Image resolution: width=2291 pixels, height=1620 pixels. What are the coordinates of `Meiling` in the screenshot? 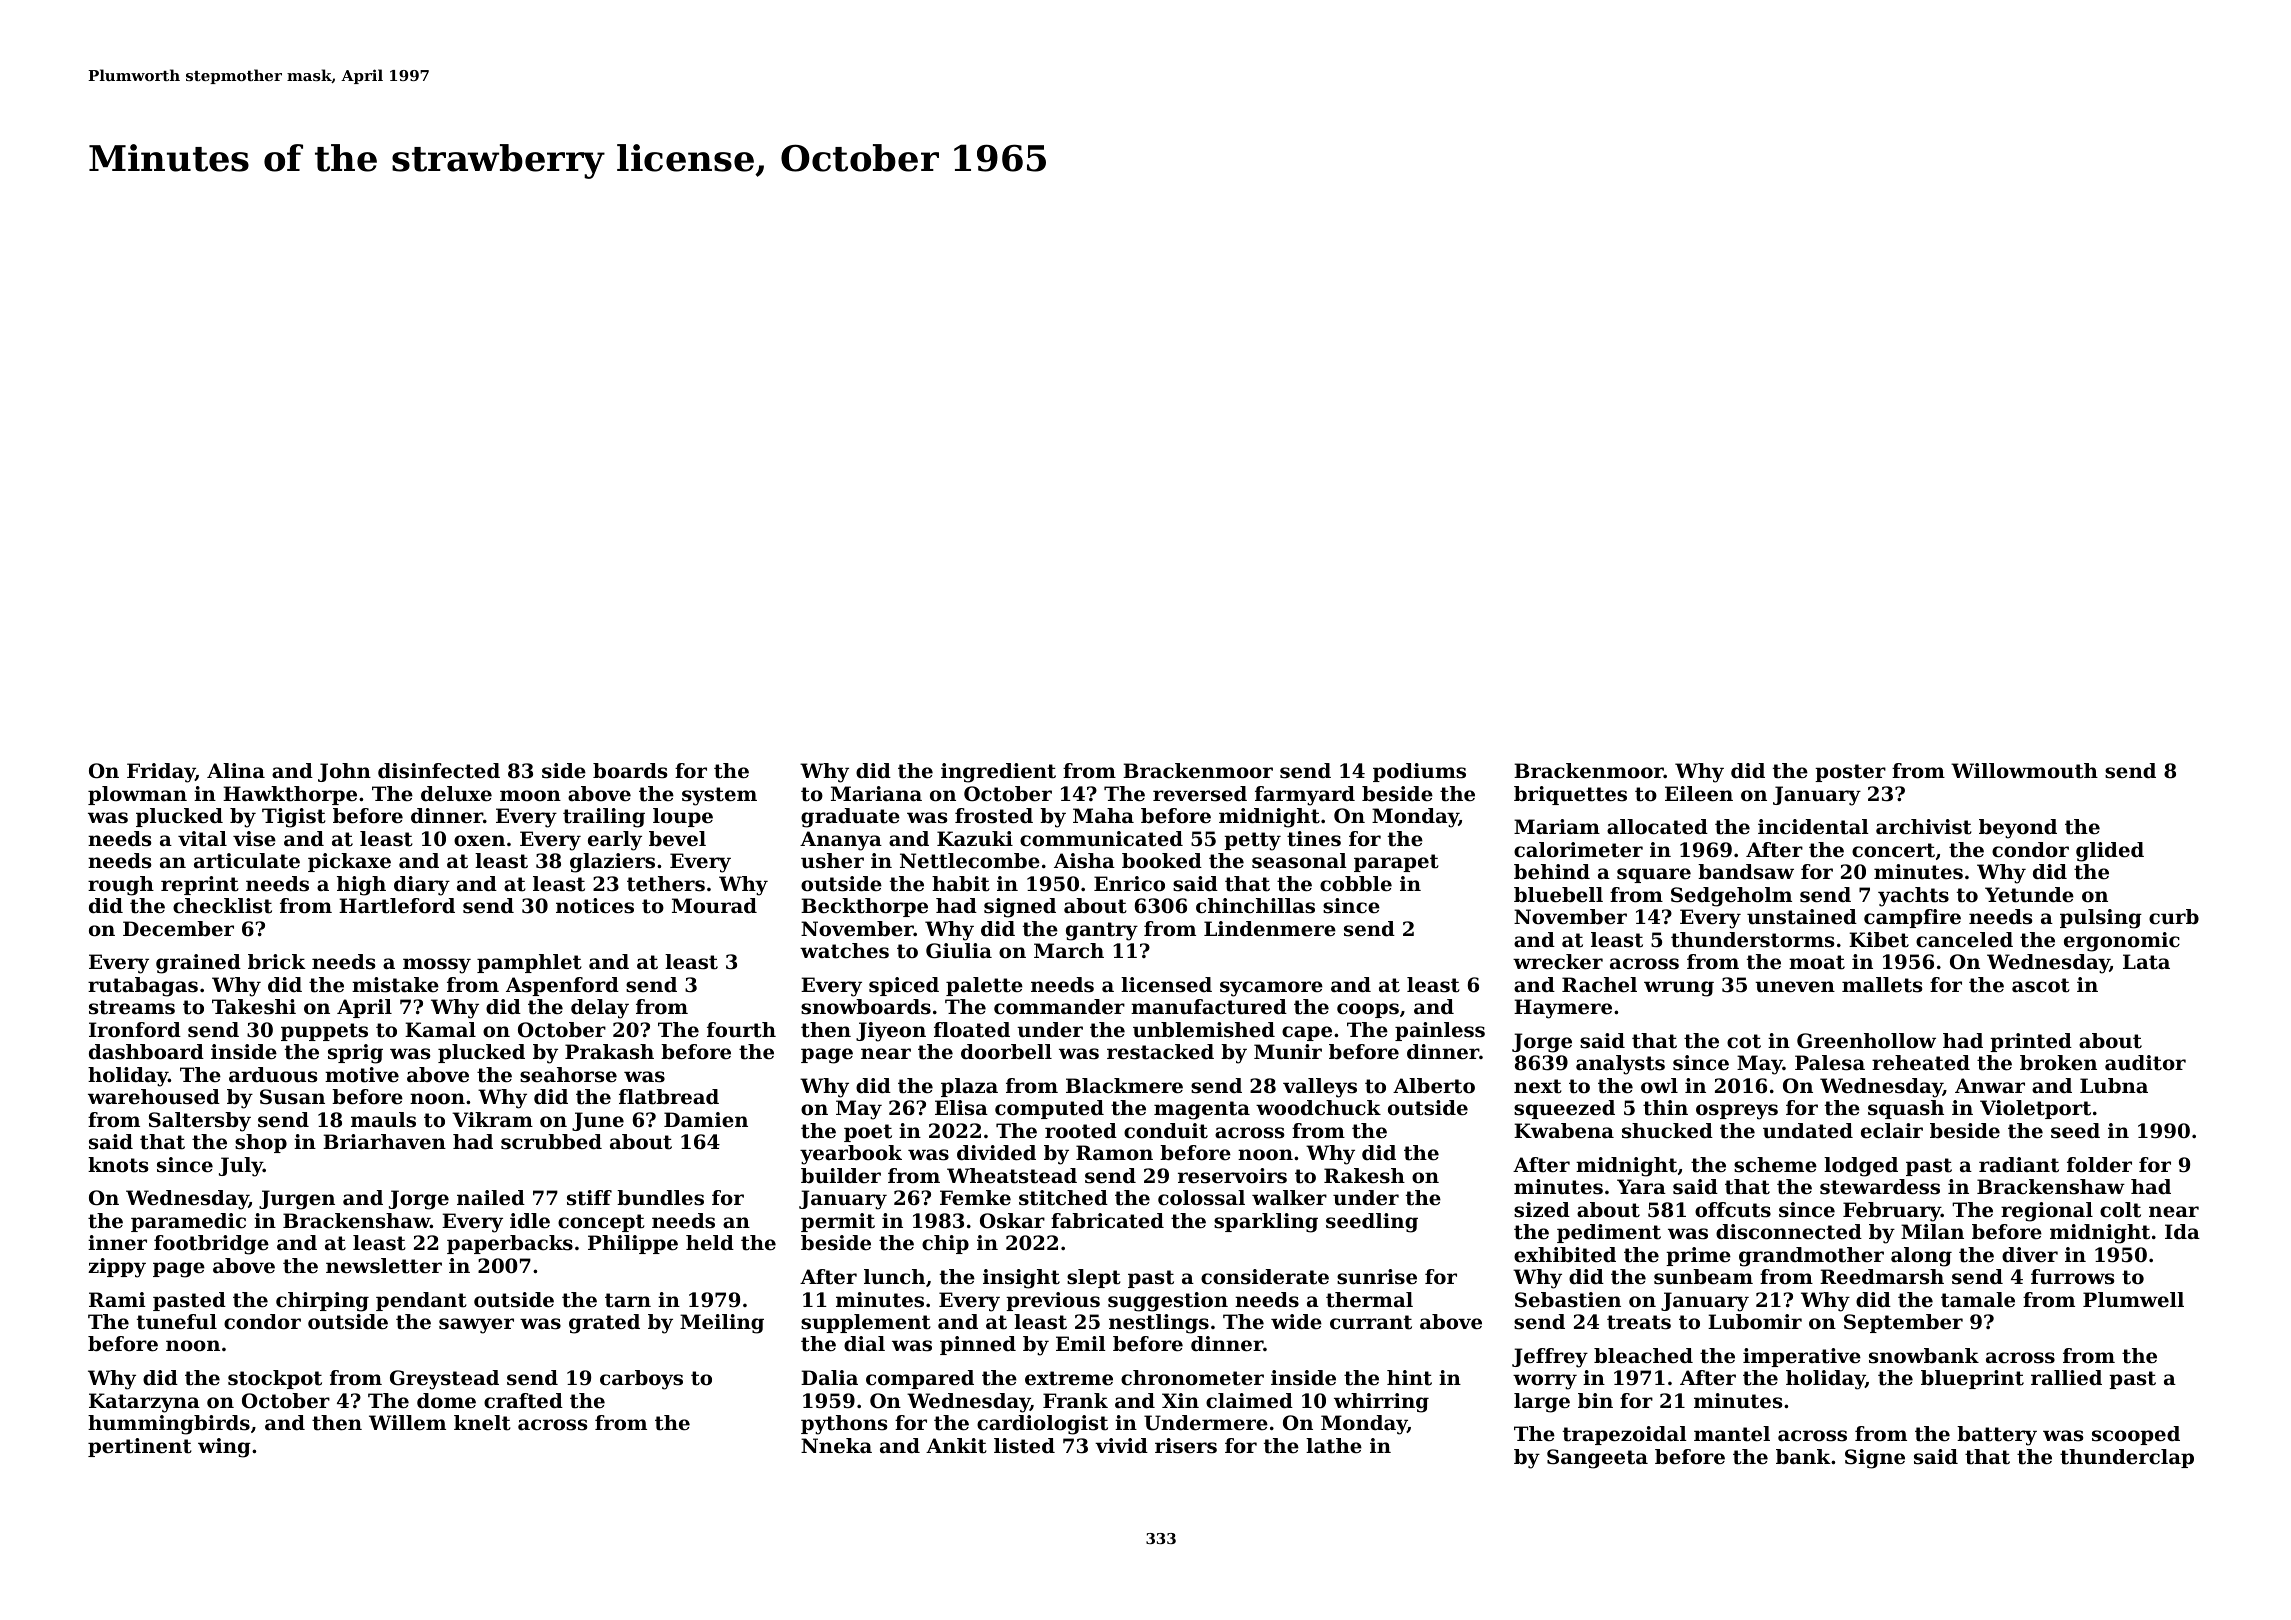 It's located at (722, 1324).
